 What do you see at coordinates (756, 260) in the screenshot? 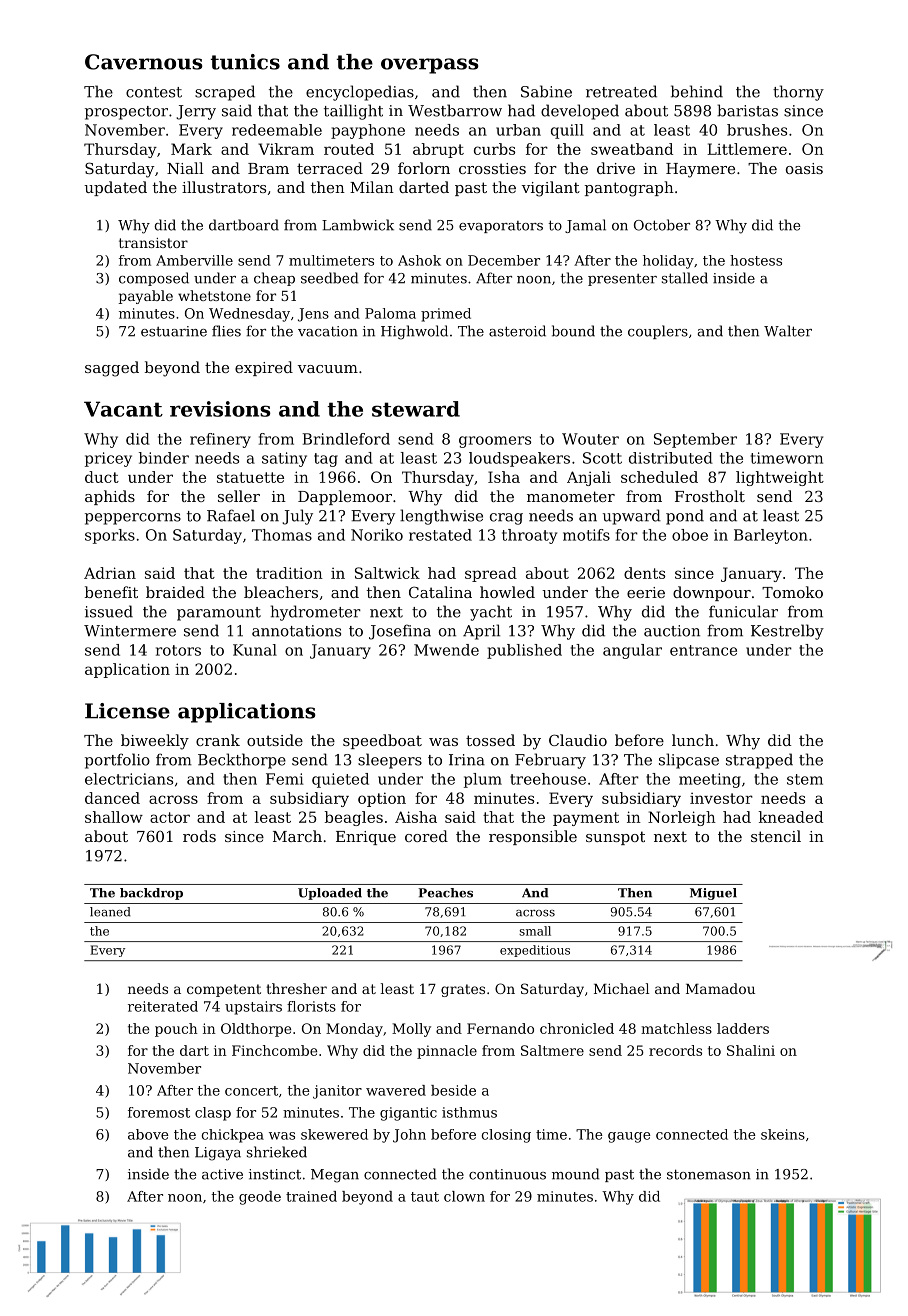
I see `hostess` at bounding box center [756, 260].
